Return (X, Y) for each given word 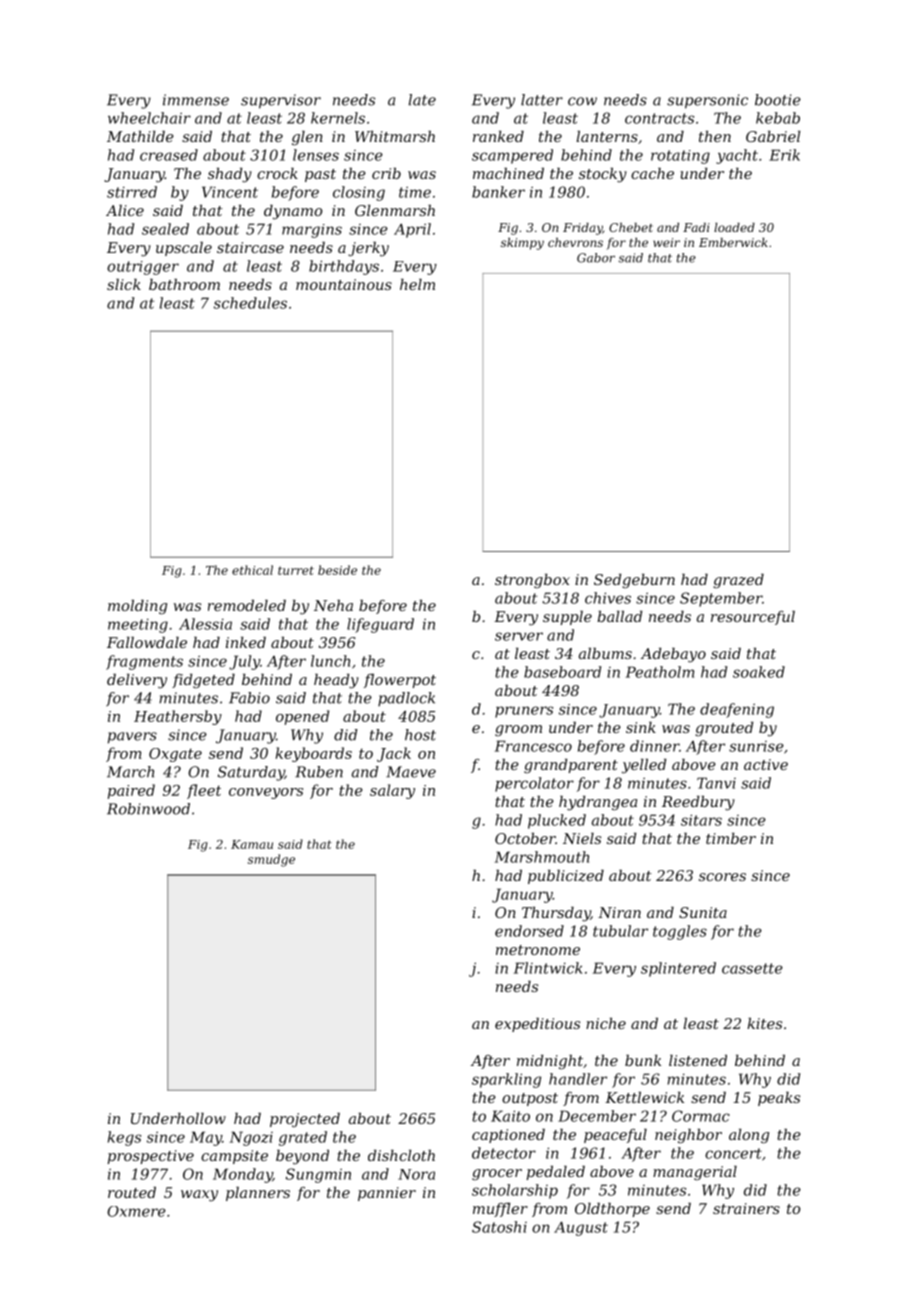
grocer (497, 1174)
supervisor (281, 101)
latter (542, 100)
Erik (784, 155)
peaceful (615, 1136)
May (206, 1138)
